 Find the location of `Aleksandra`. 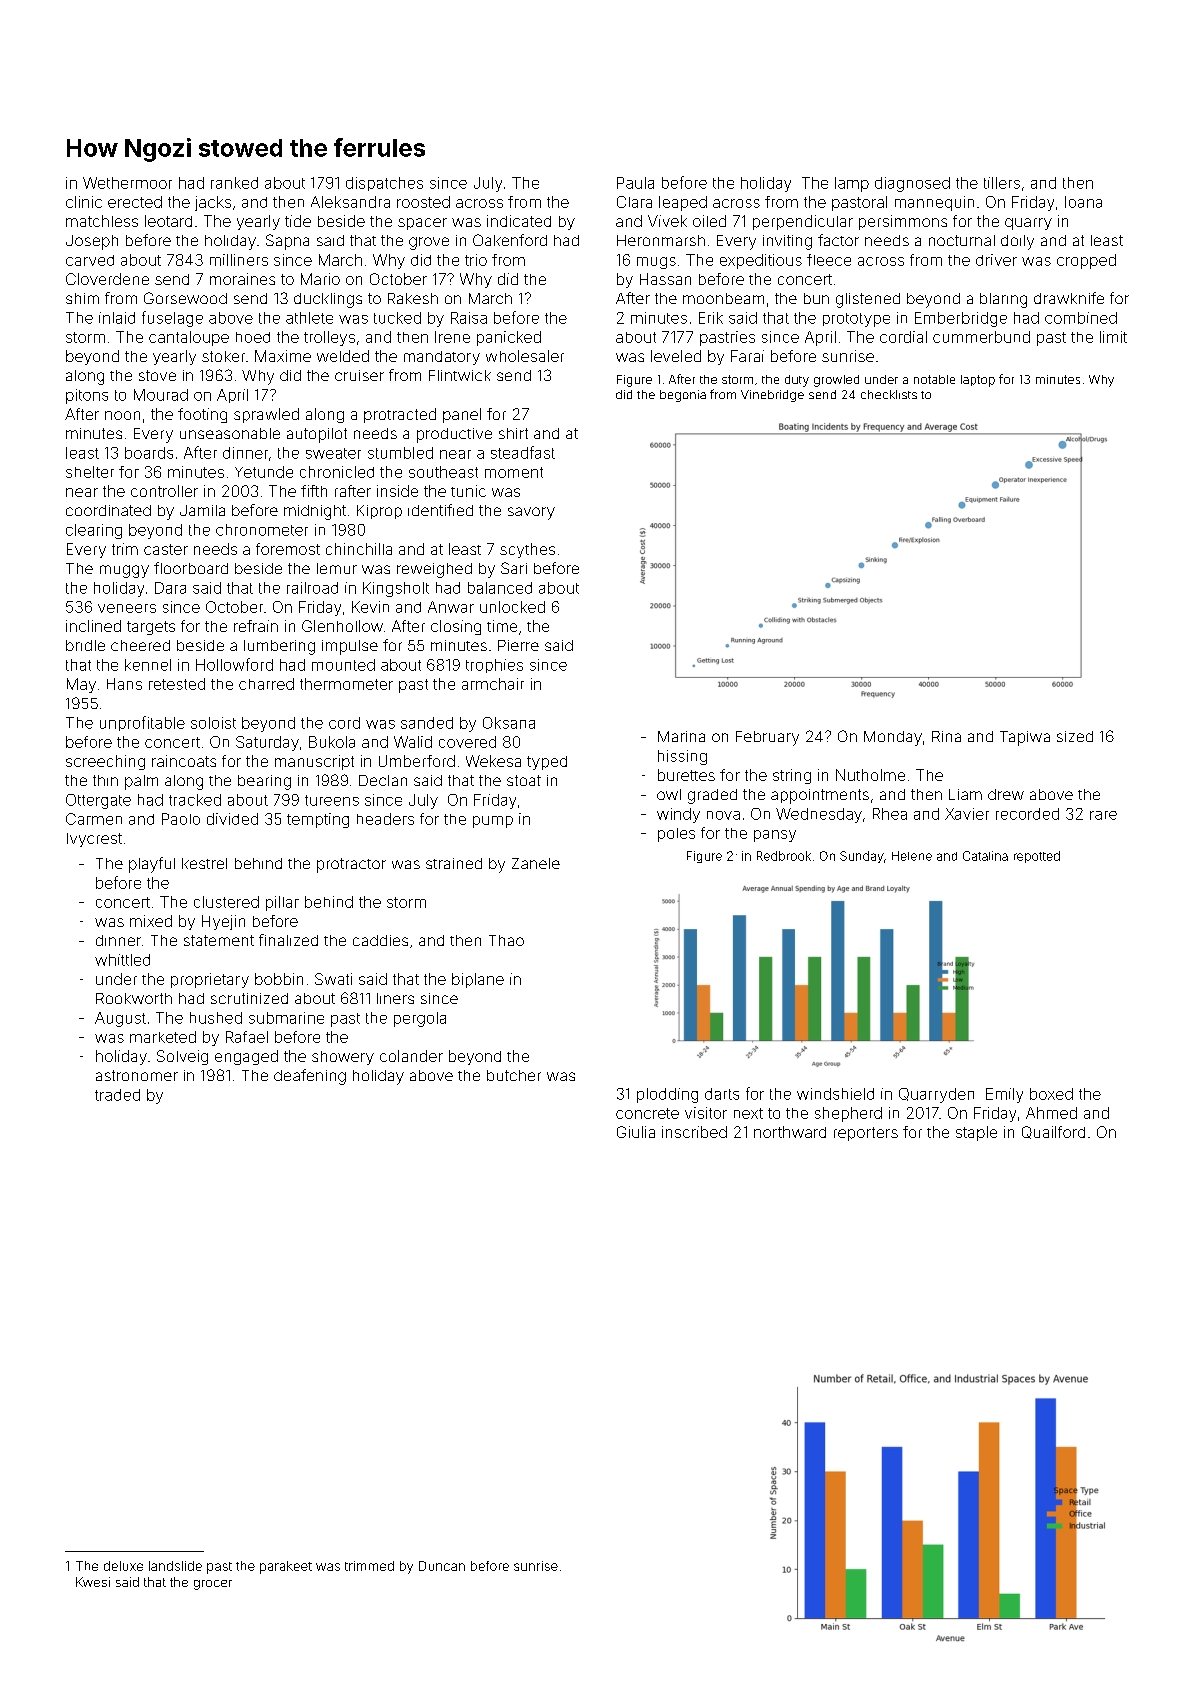

Aleksandra is located at coordinates (350, 202).
